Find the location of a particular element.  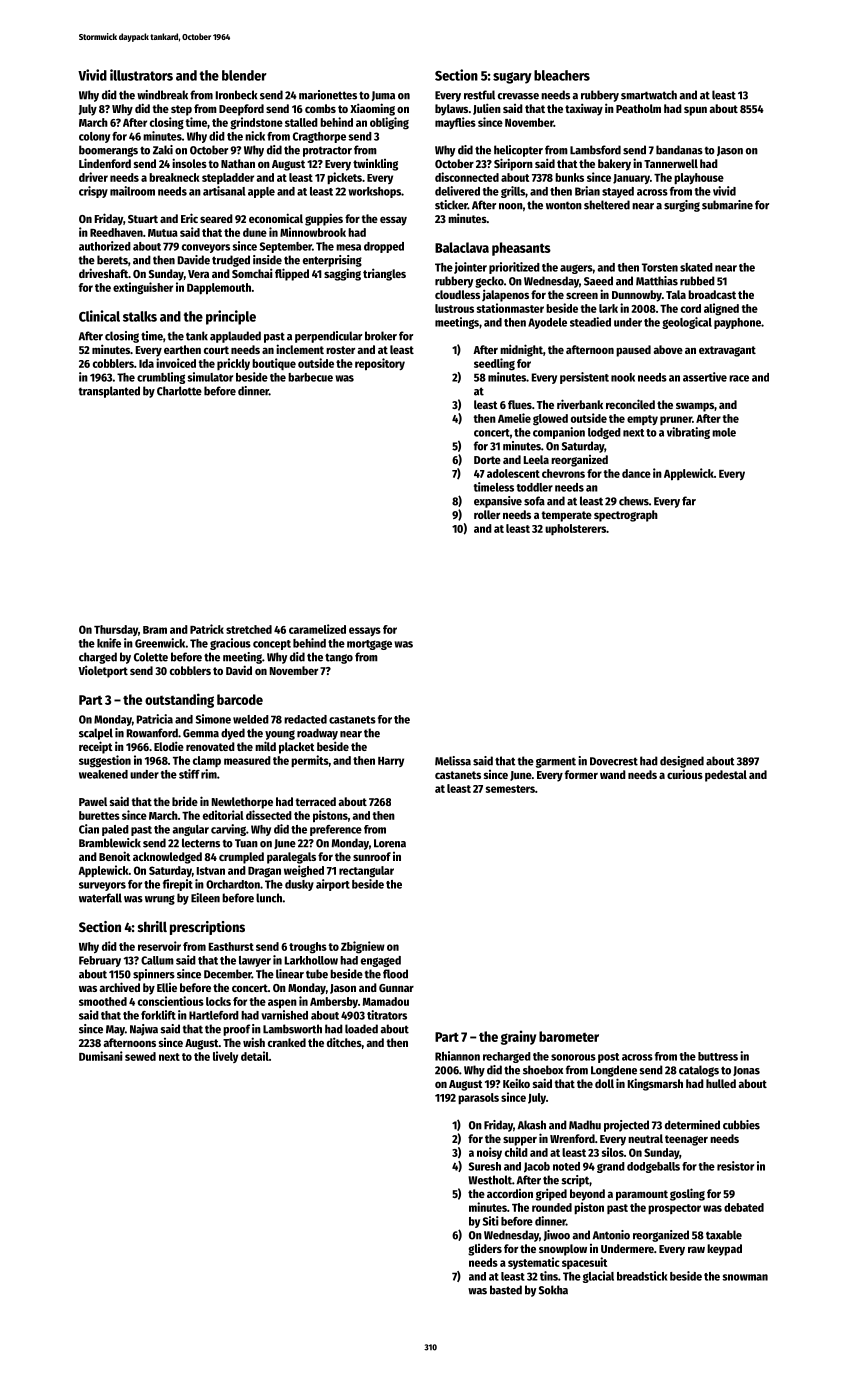

far is located at coordinates (689, 501).
